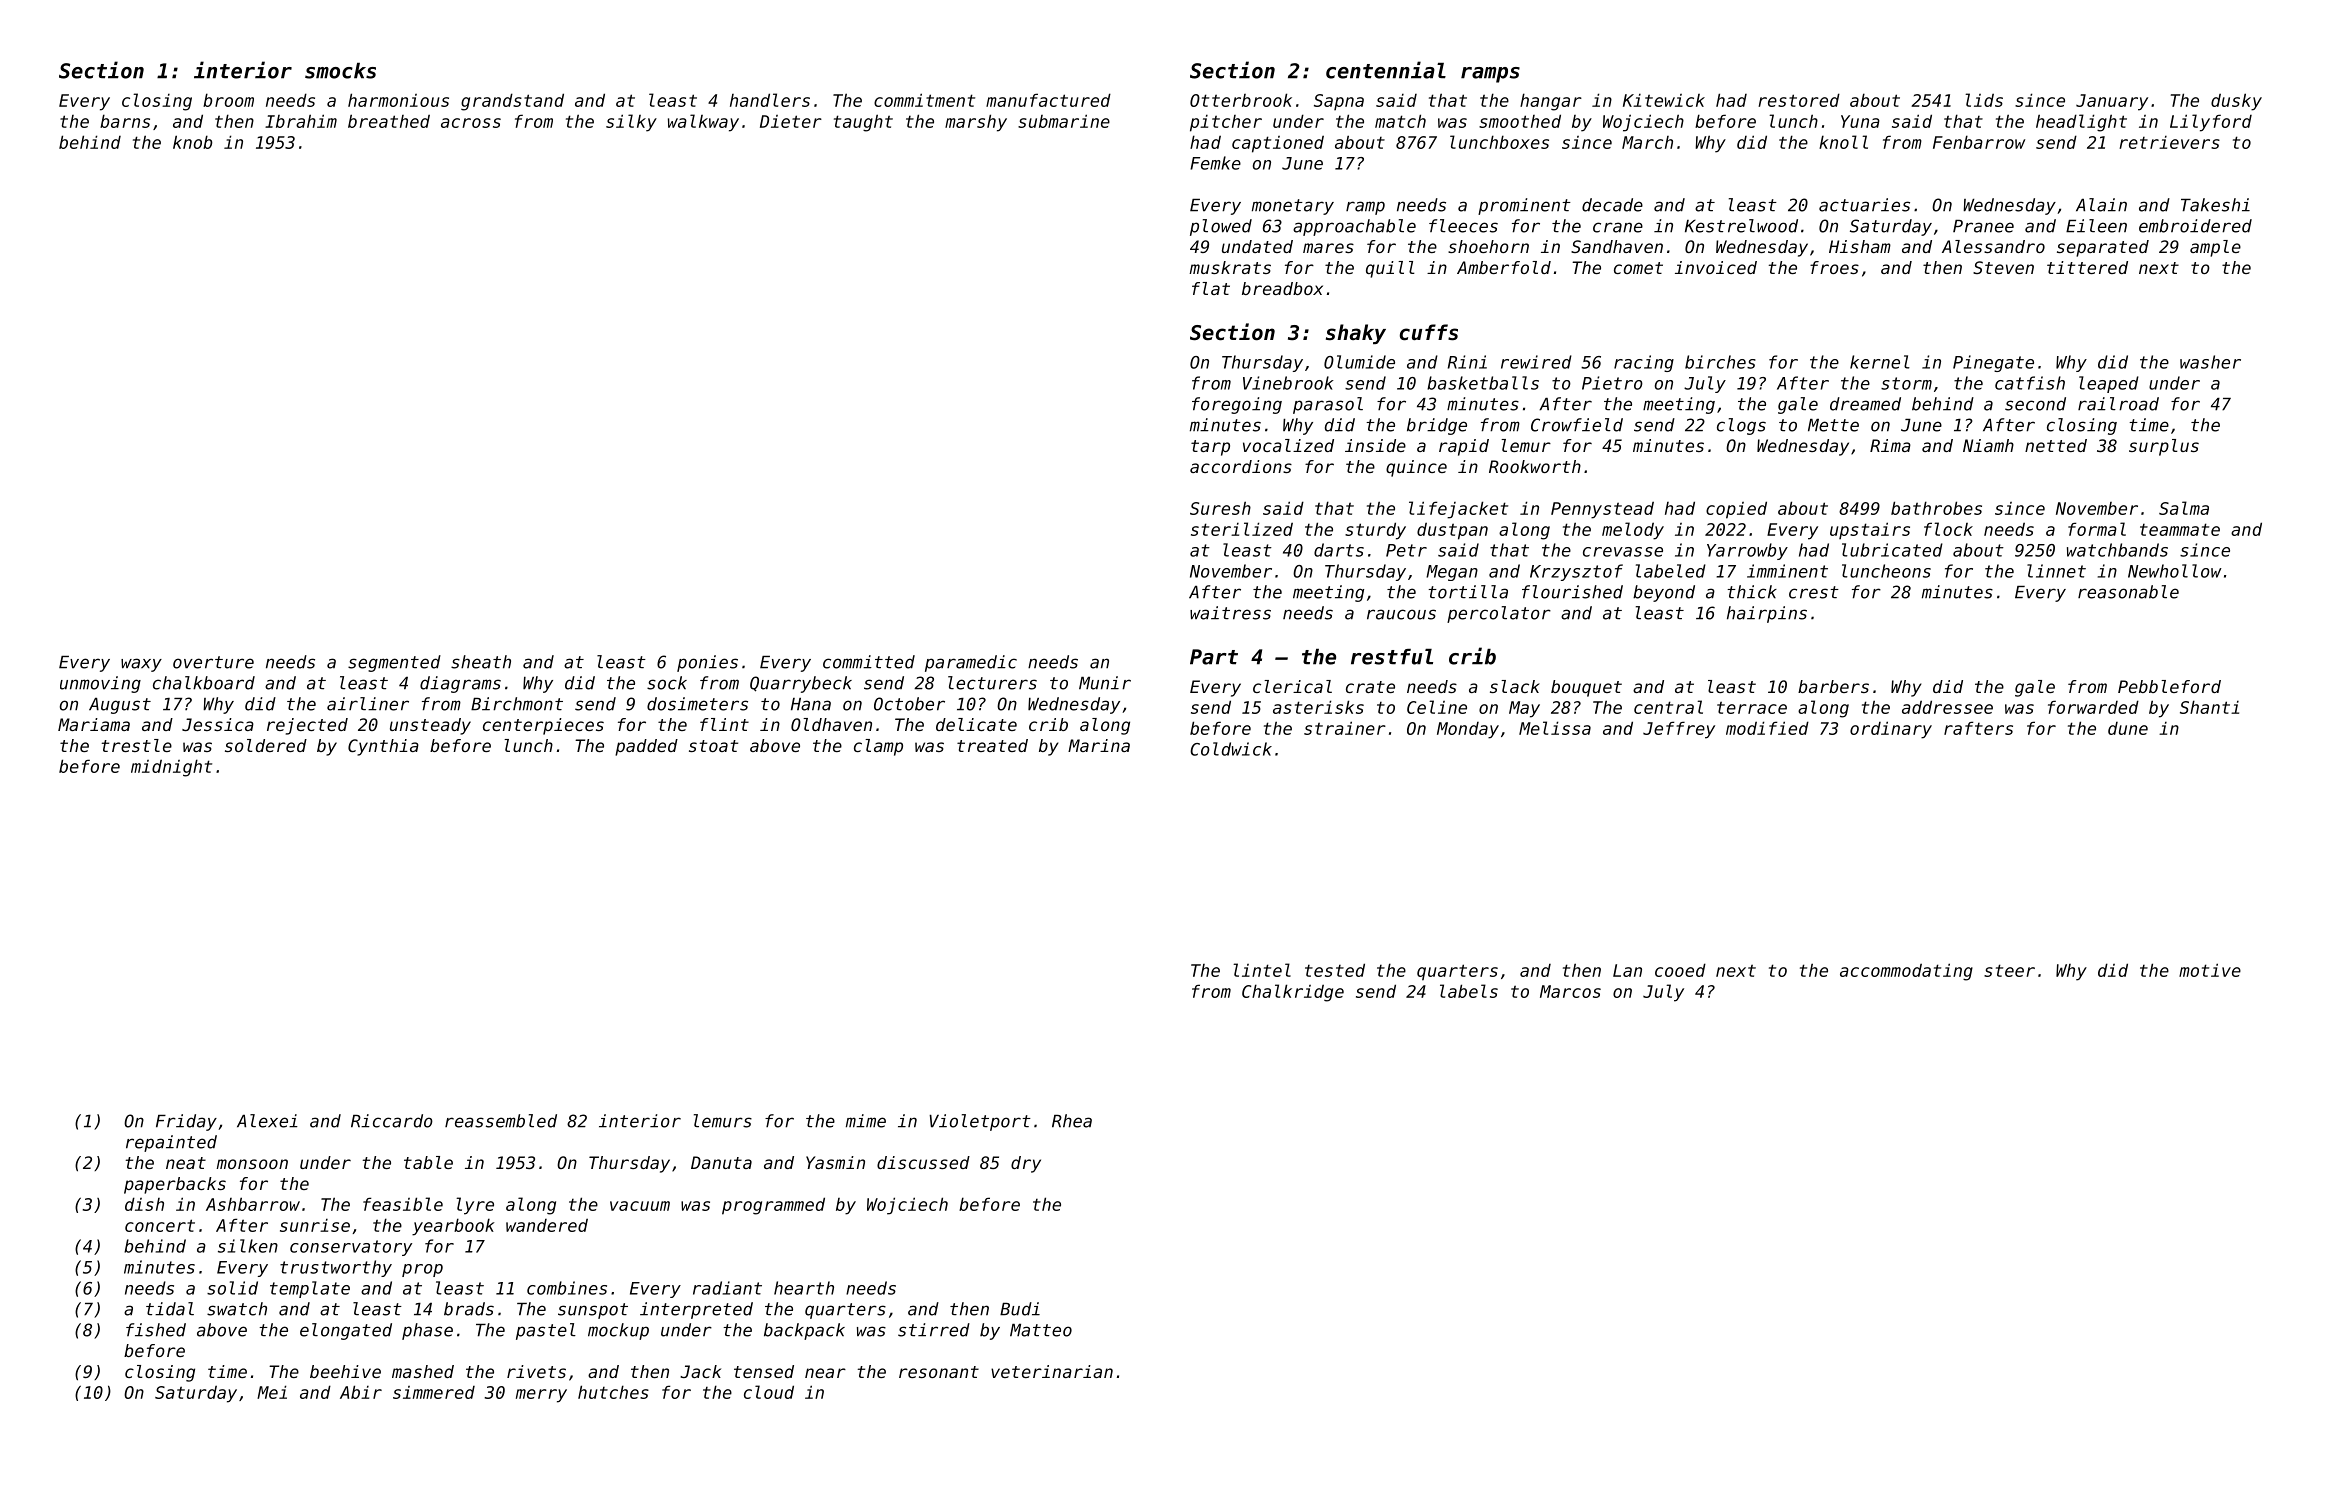  I want to click on sheath, so click(481, 662).
